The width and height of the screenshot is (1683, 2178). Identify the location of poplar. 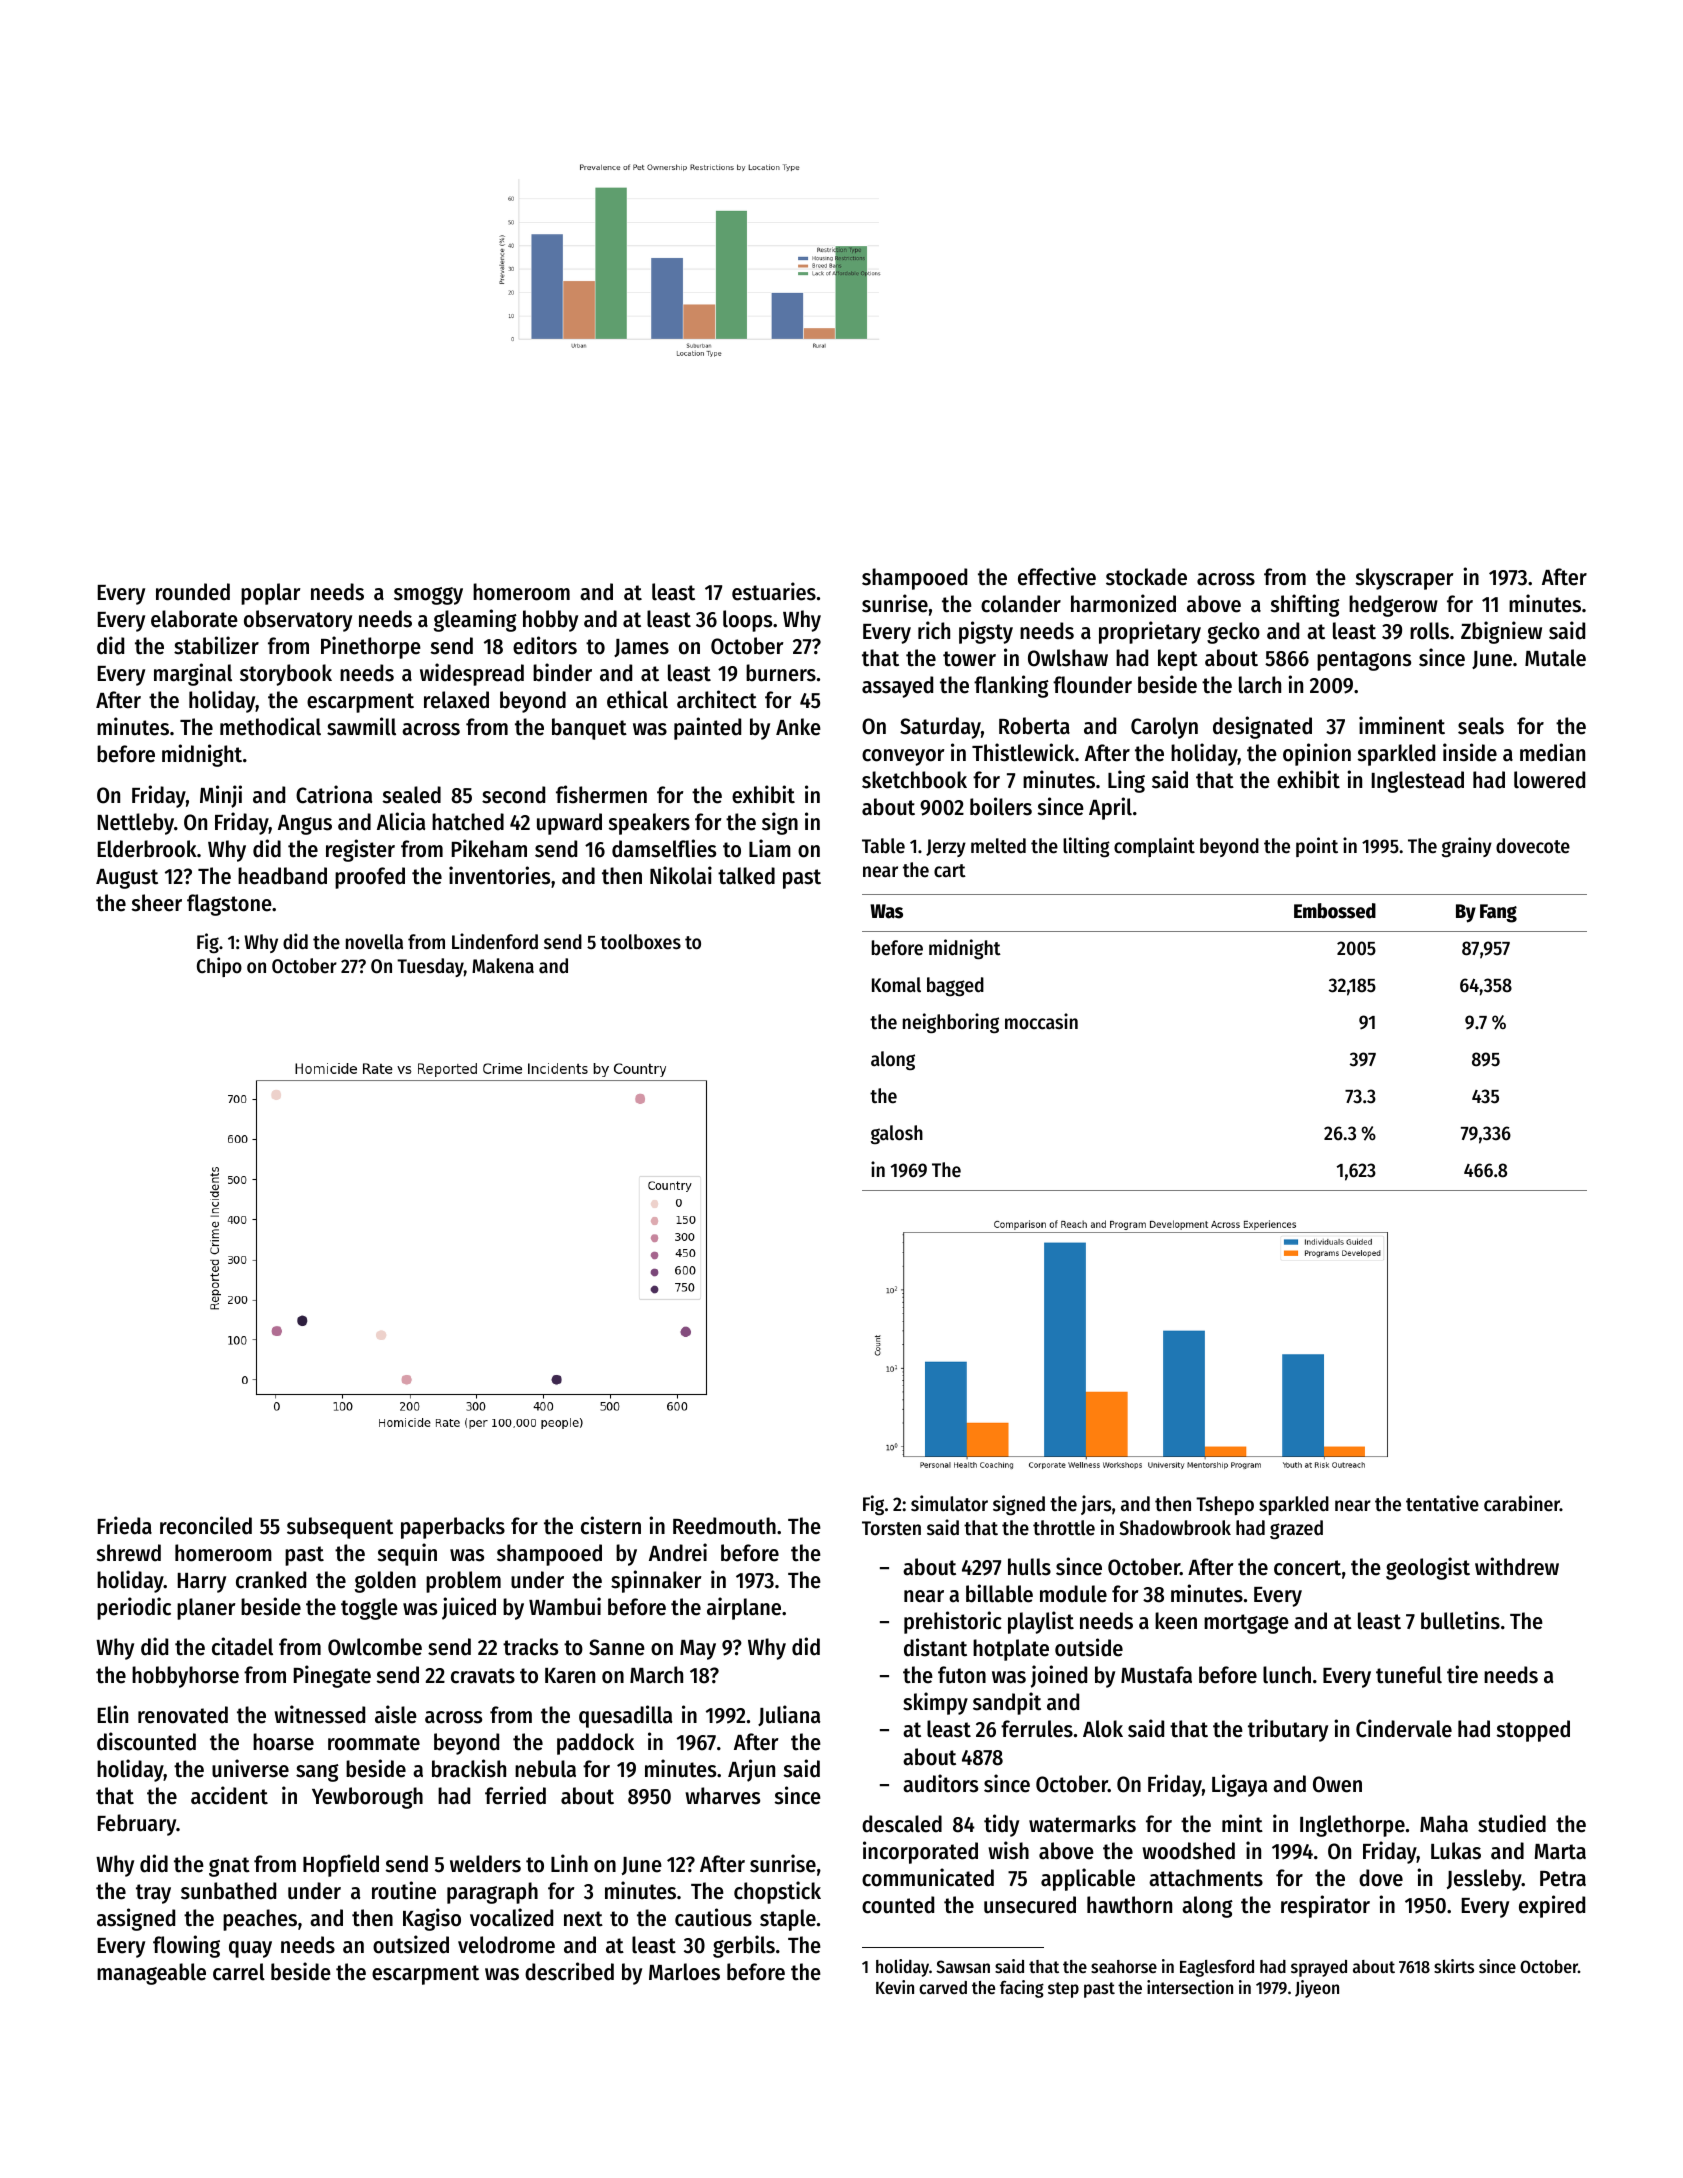
(271, 594).
